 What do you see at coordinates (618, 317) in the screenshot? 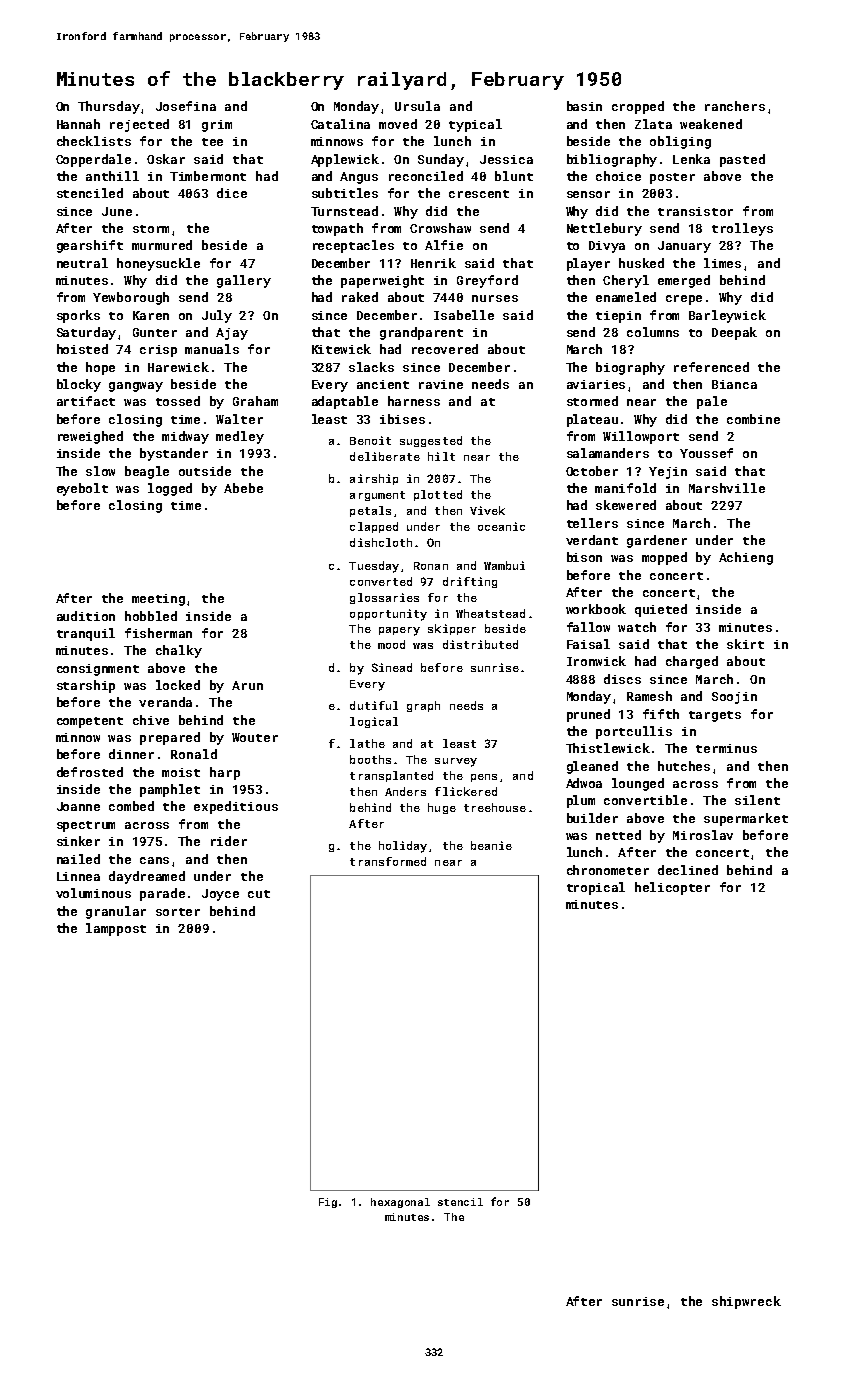
I see `tiepin` at bounding box center [618, 317].
